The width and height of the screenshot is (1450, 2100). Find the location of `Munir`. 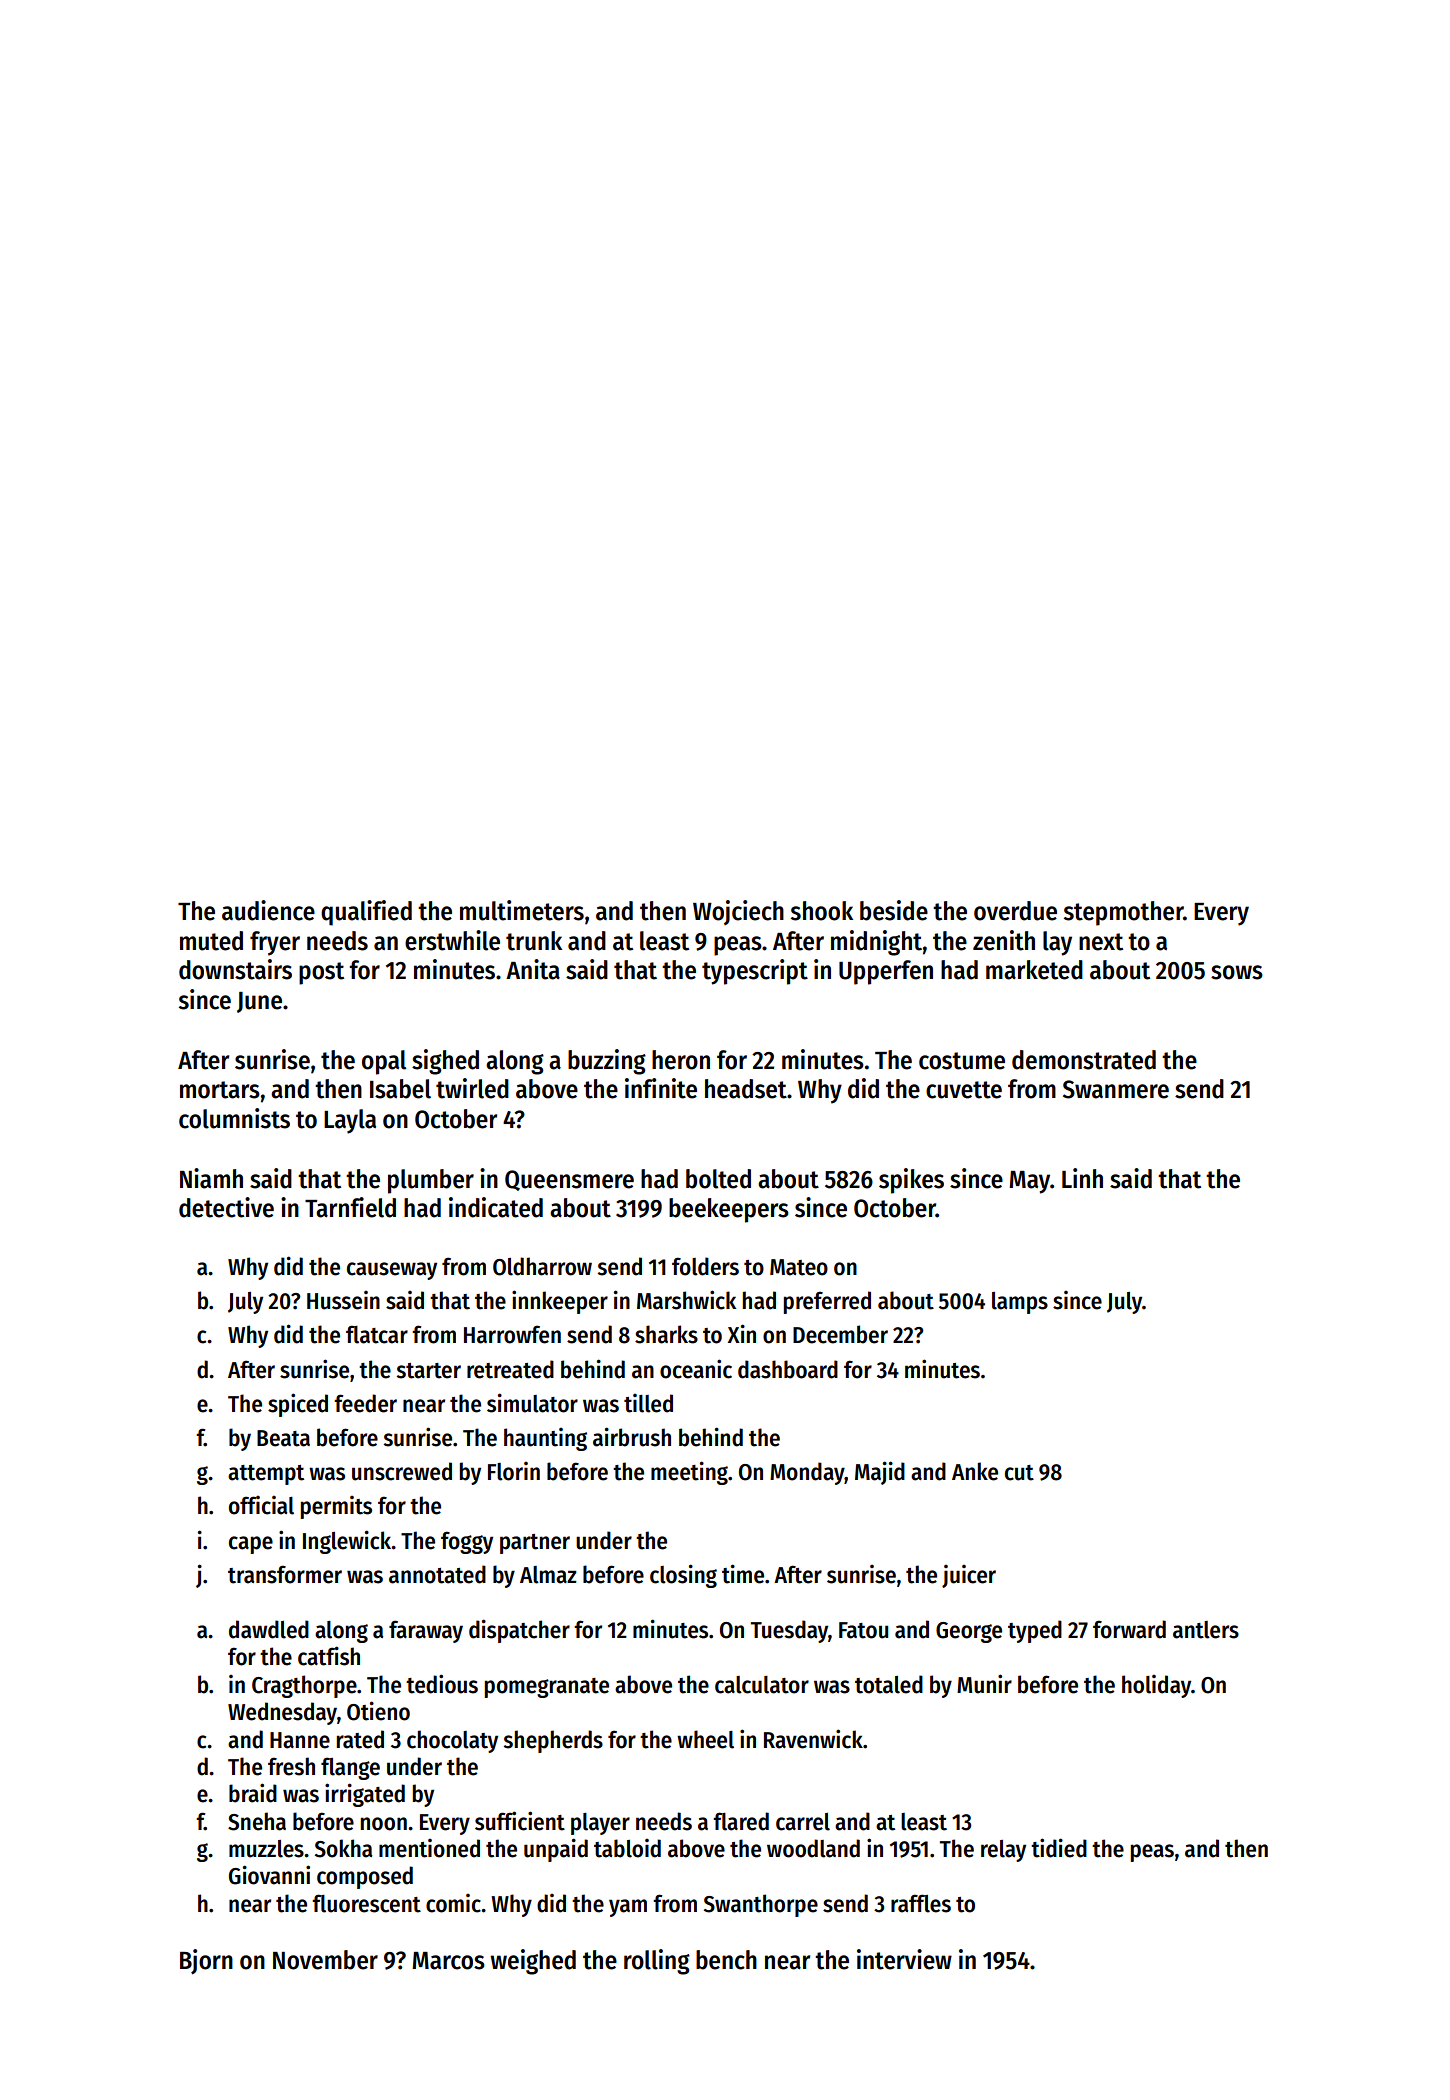

Munir is located at coordinates (984, 1684).
